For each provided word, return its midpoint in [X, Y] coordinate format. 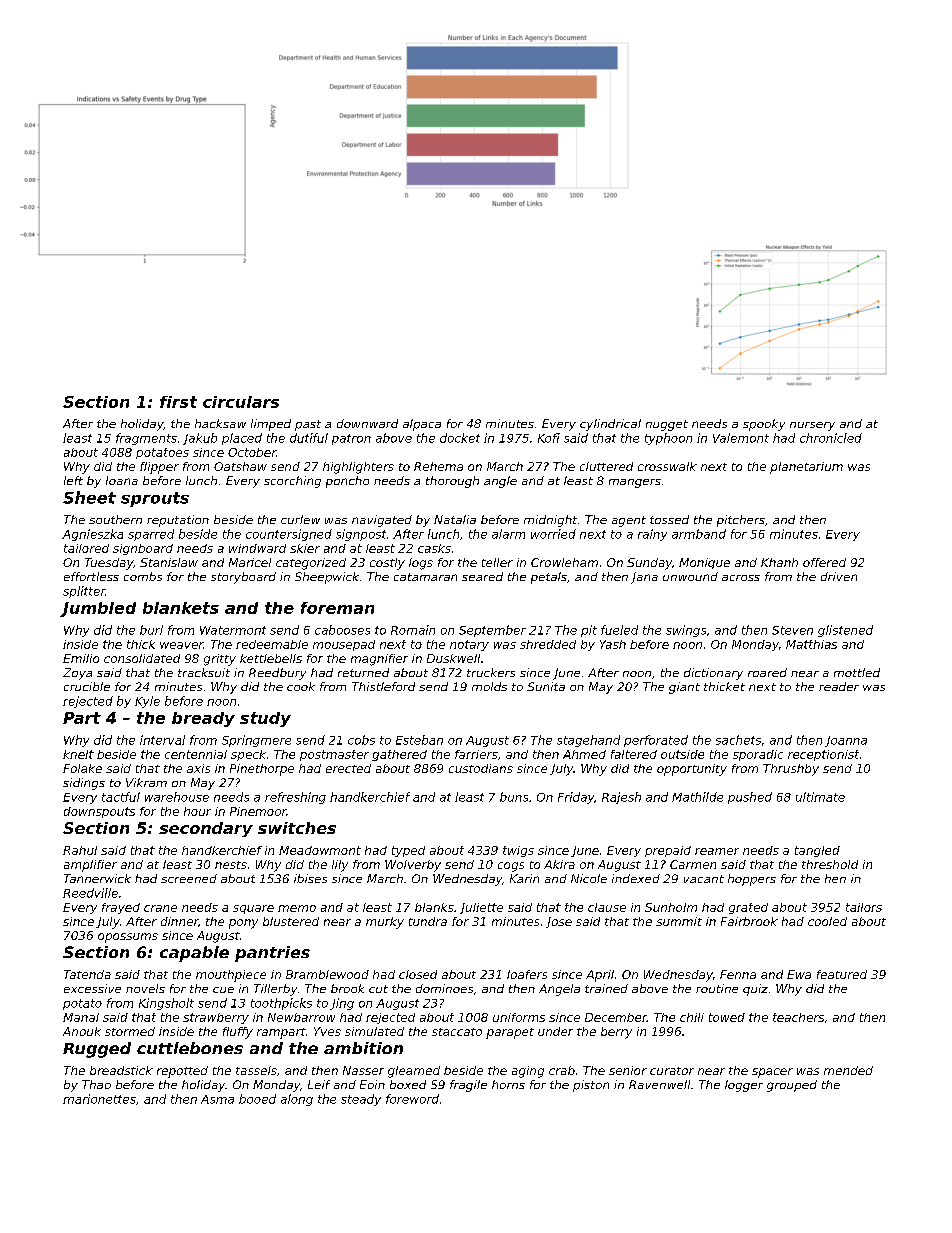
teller [497, 562]
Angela [559, 990]
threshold [830, 864]
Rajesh [621, 798]
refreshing [295, 798]
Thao [96, 1084]
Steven [792, 630]
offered [824, 562]
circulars [241, 402]
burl [151, 630]
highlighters [358, 468]
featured [842, 974]
